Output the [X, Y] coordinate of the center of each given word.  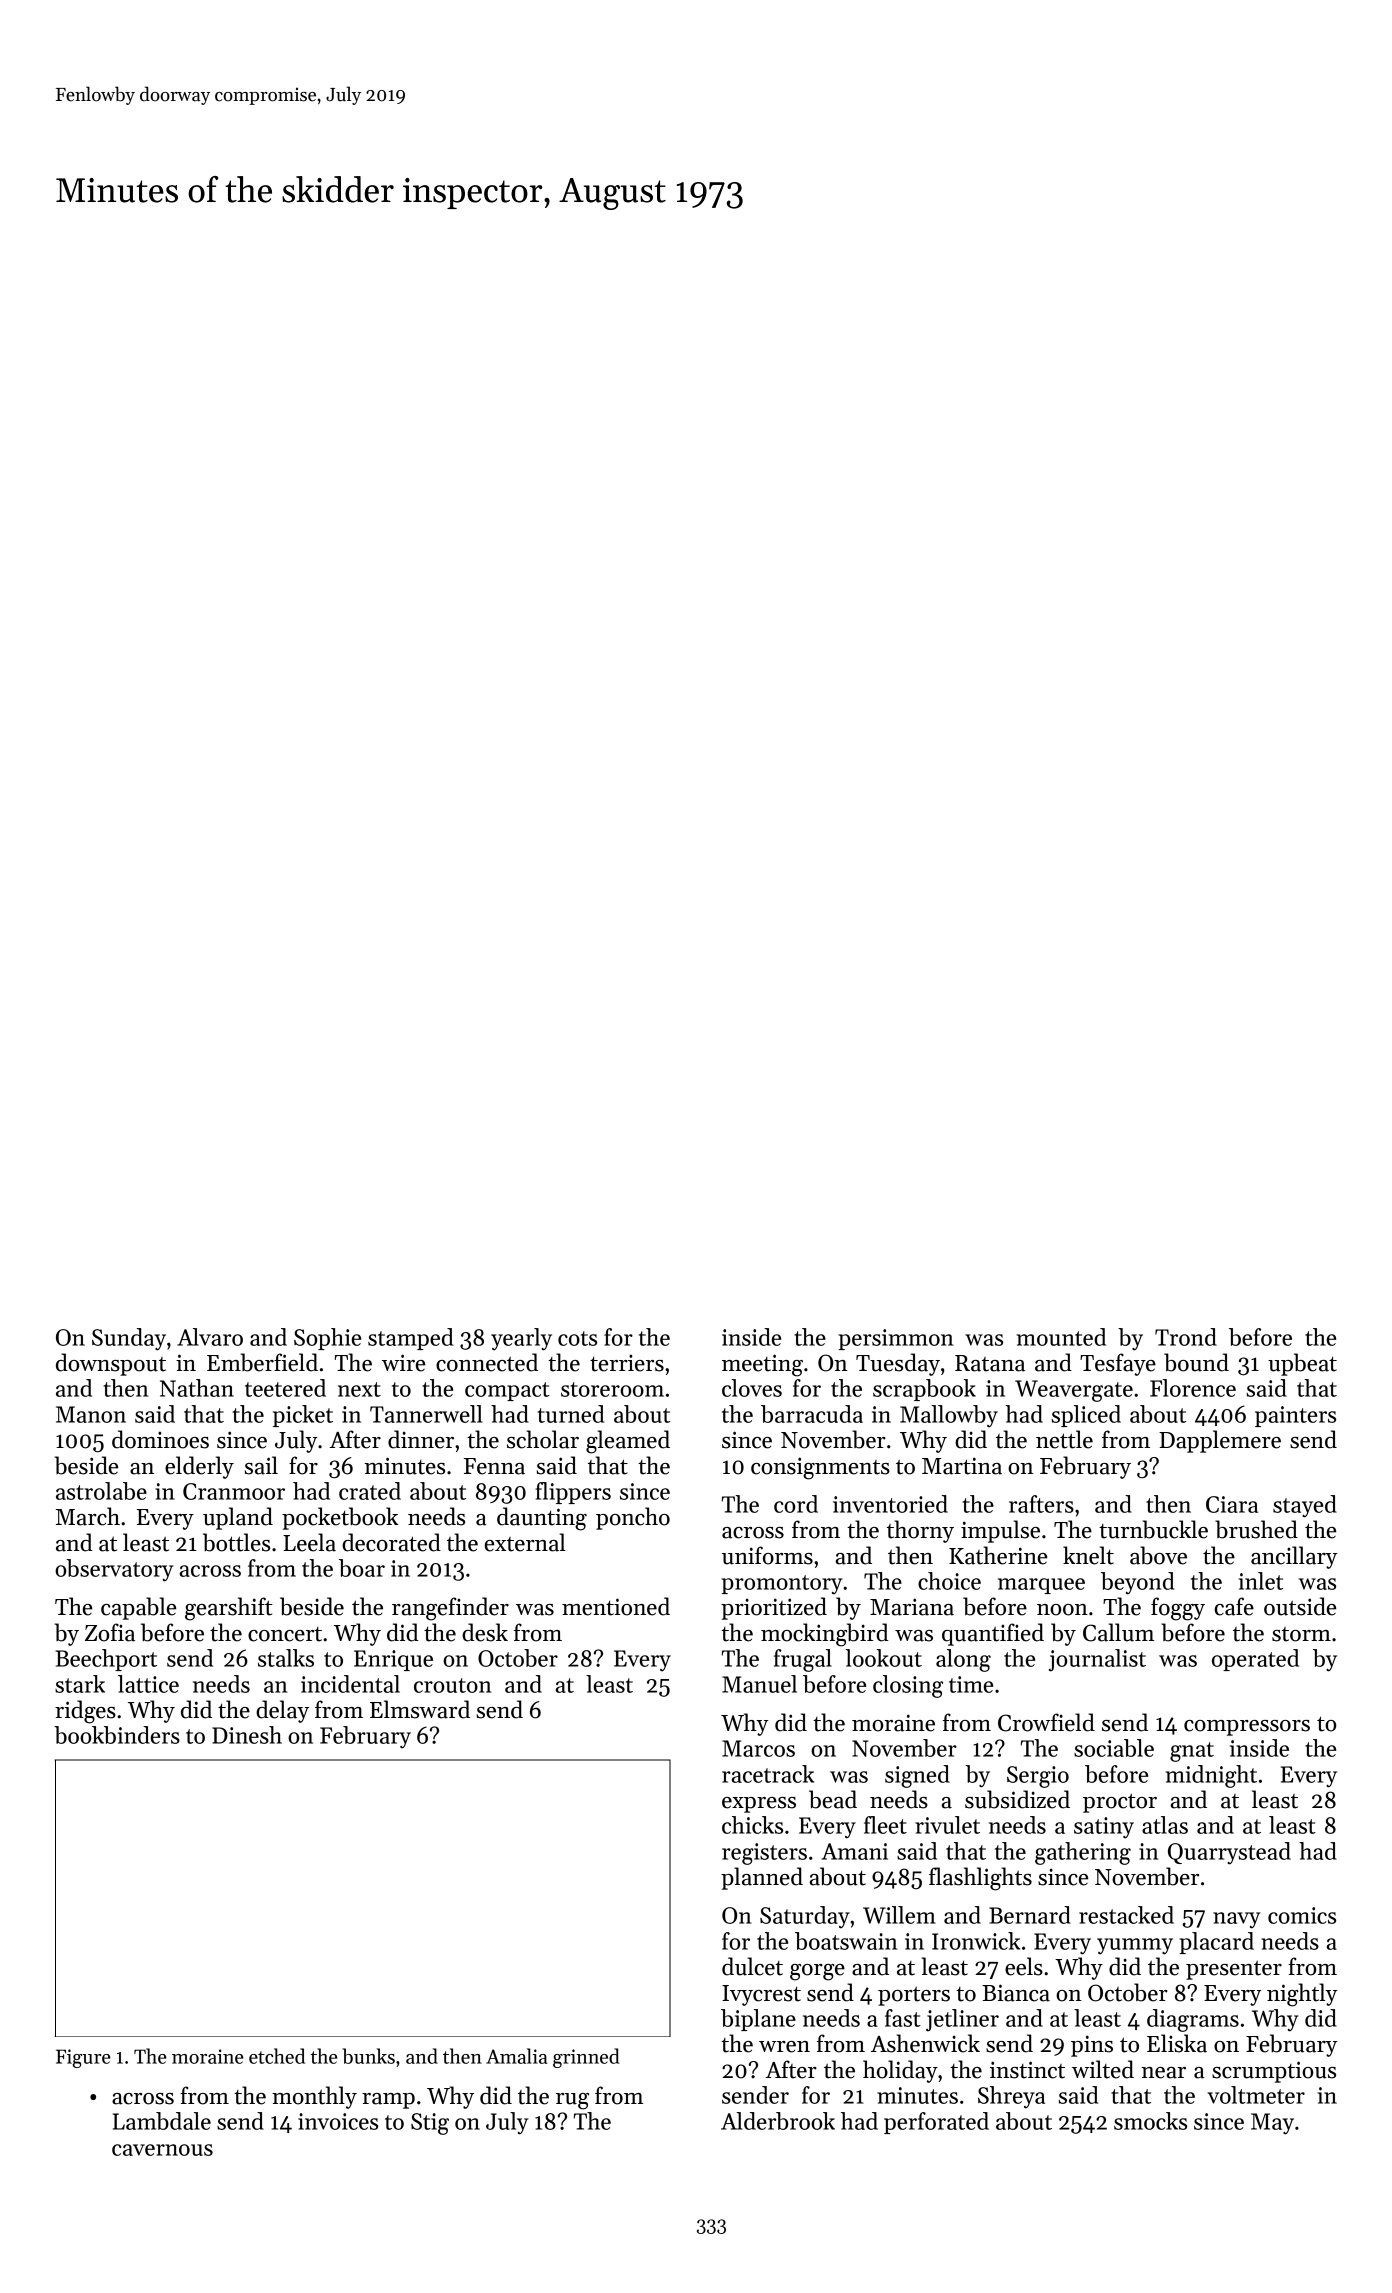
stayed [1305, 1506]
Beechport [106, 1660]
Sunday [129, 1339]
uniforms [767, 1555]
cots [577, 1338]
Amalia [516, 2056]
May [1272, 2124]
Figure [83, 2058]
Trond [1186, 1337]
